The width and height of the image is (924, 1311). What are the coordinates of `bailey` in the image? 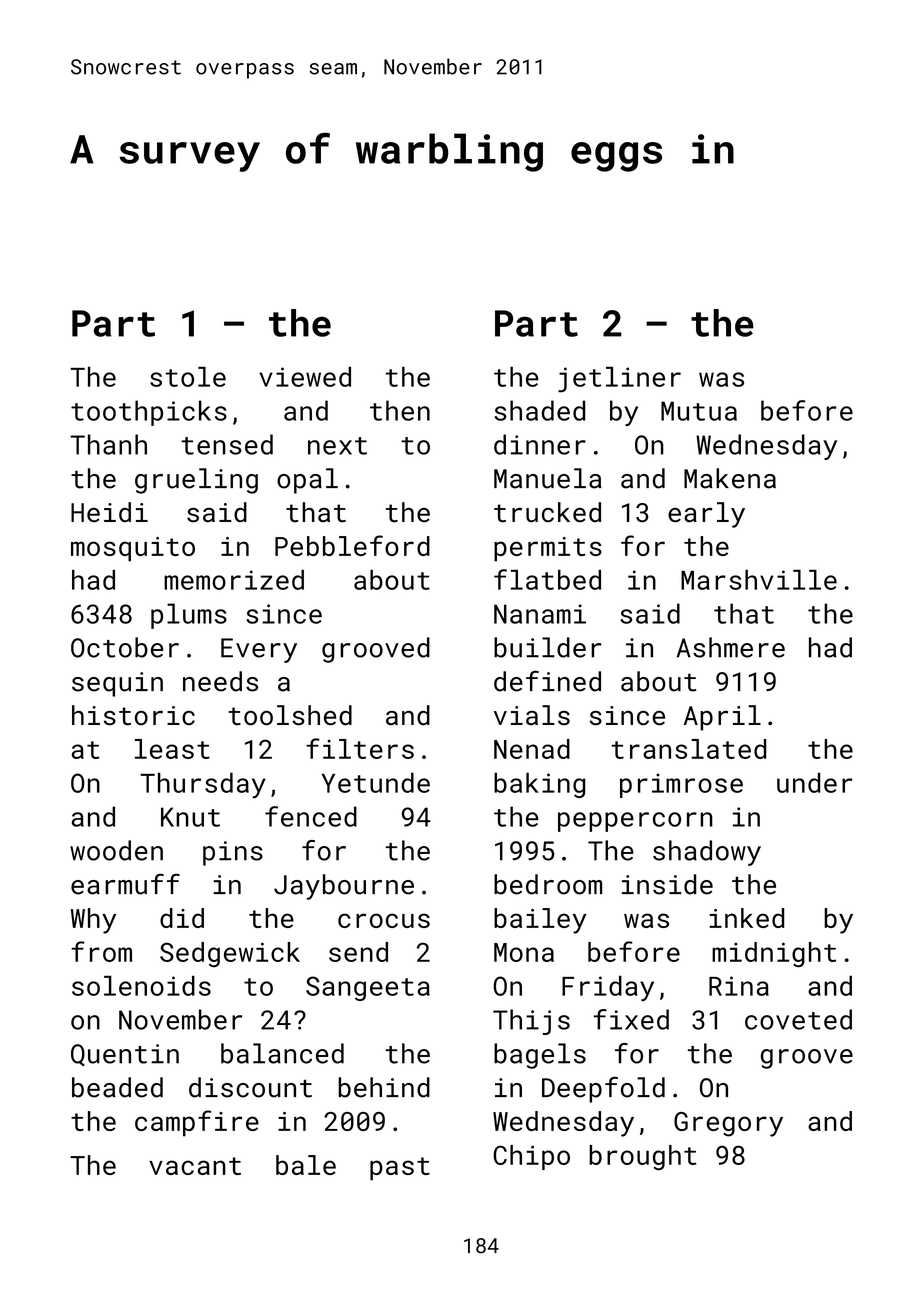 It's located at (540, 921).
